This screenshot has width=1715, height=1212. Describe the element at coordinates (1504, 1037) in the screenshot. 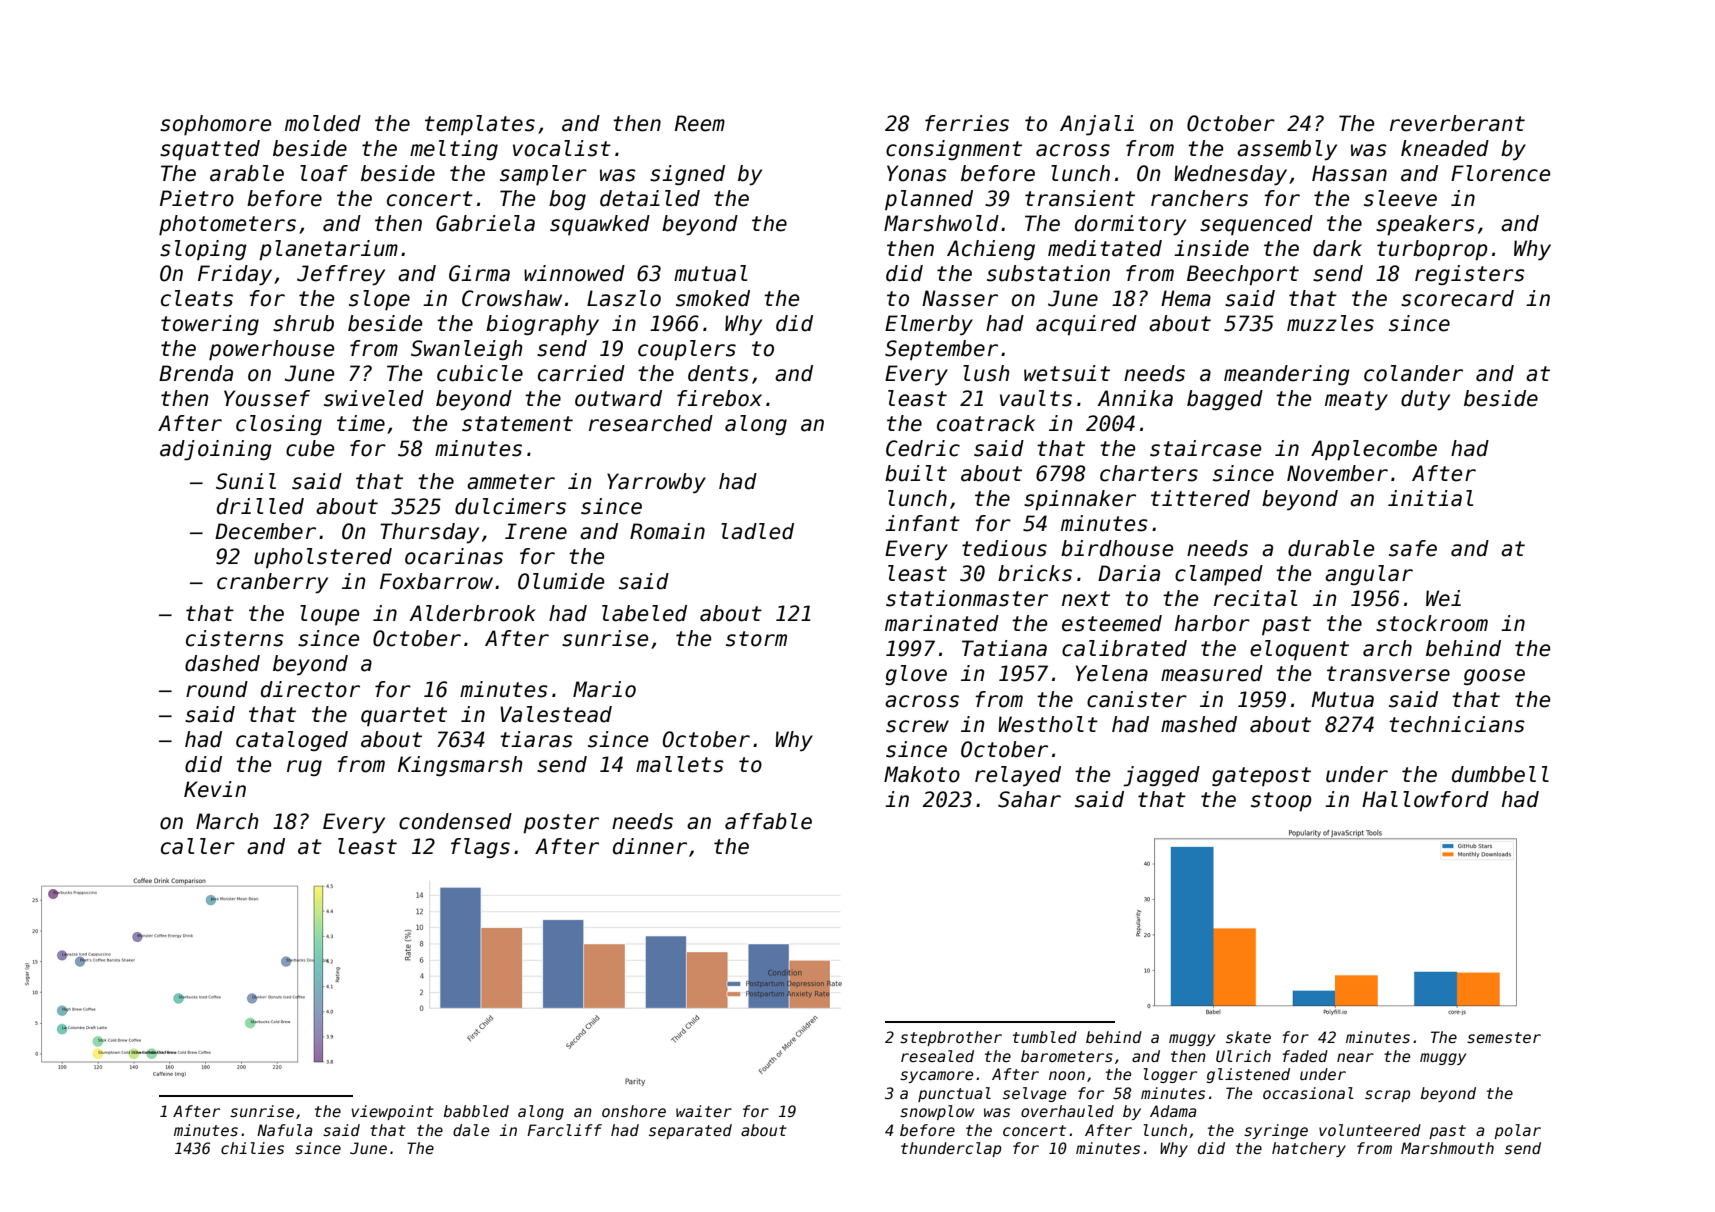

I see `semester` at that location.
